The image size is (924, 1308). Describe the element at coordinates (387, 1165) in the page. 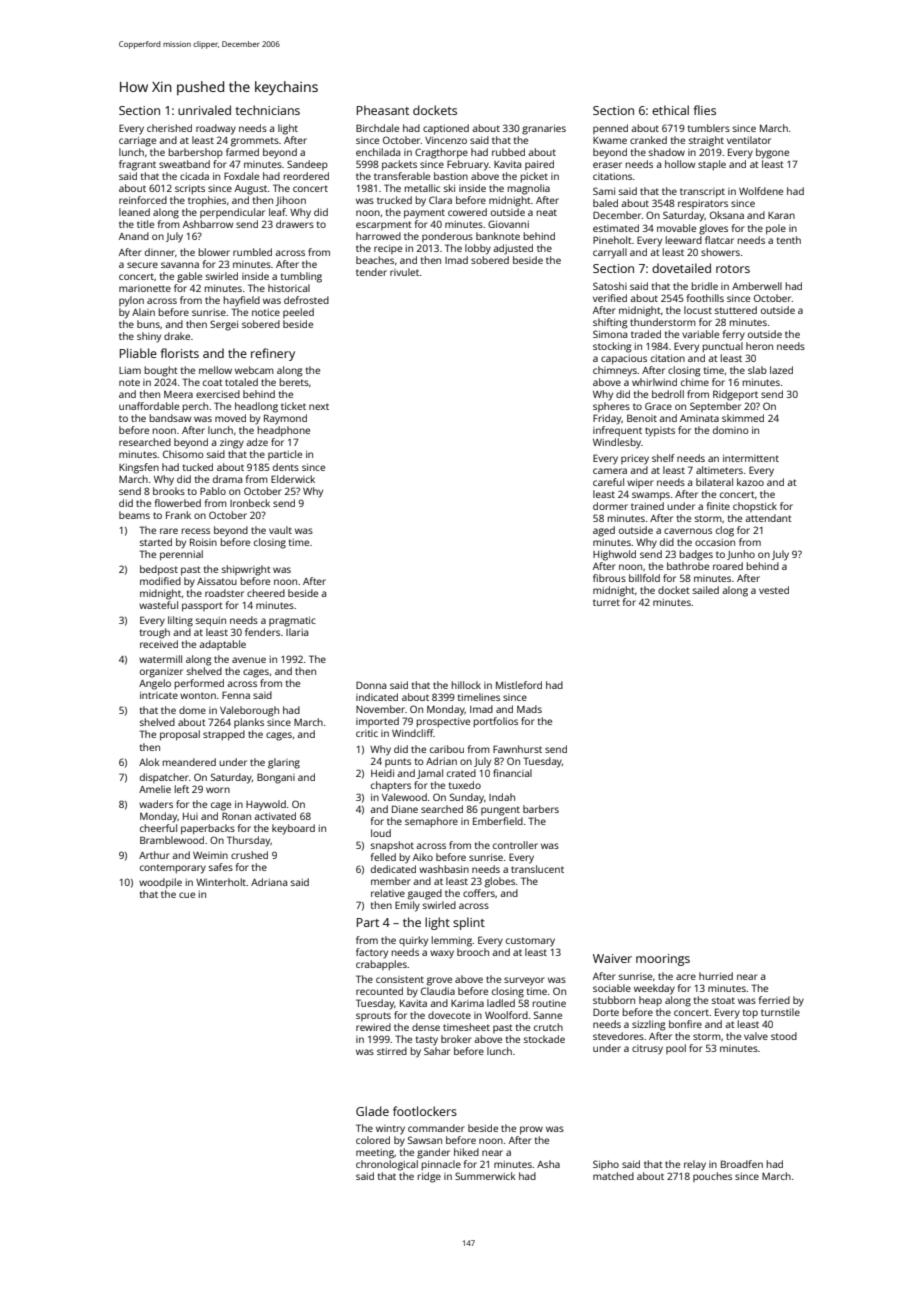

I see `chronological` at that location.
